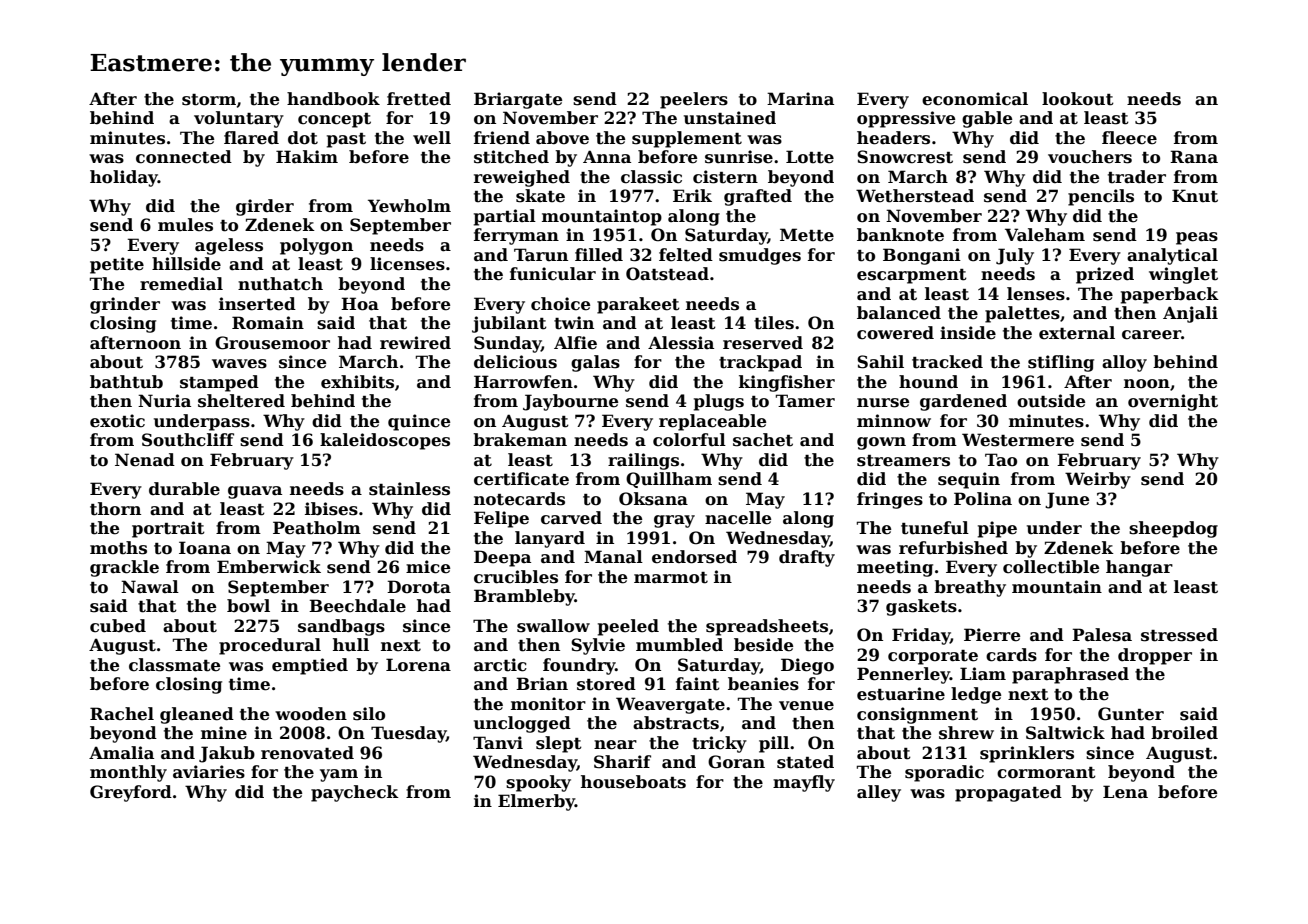 The image size is (1308, 924). Describe the element at coordinates (1078, 99) in the page. I see `lookout` at that location.
